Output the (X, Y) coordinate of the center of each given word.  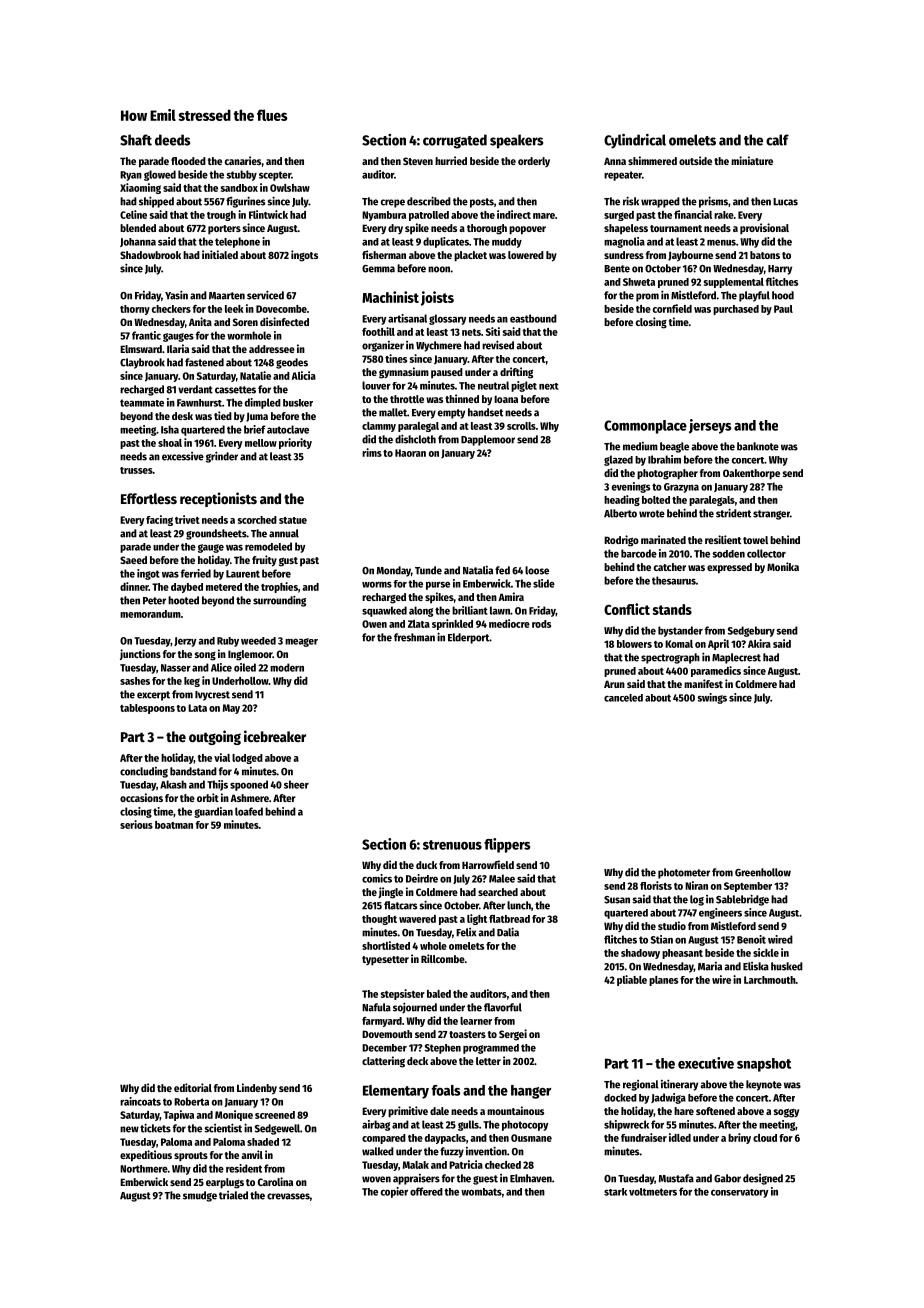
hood (783, 295)
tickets (155, 1128)
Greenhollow (763, 872)
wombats (481, 1192)
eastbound (533, 318)
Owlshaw (290, 188)
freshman (414, 637)
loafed (249, 811)
